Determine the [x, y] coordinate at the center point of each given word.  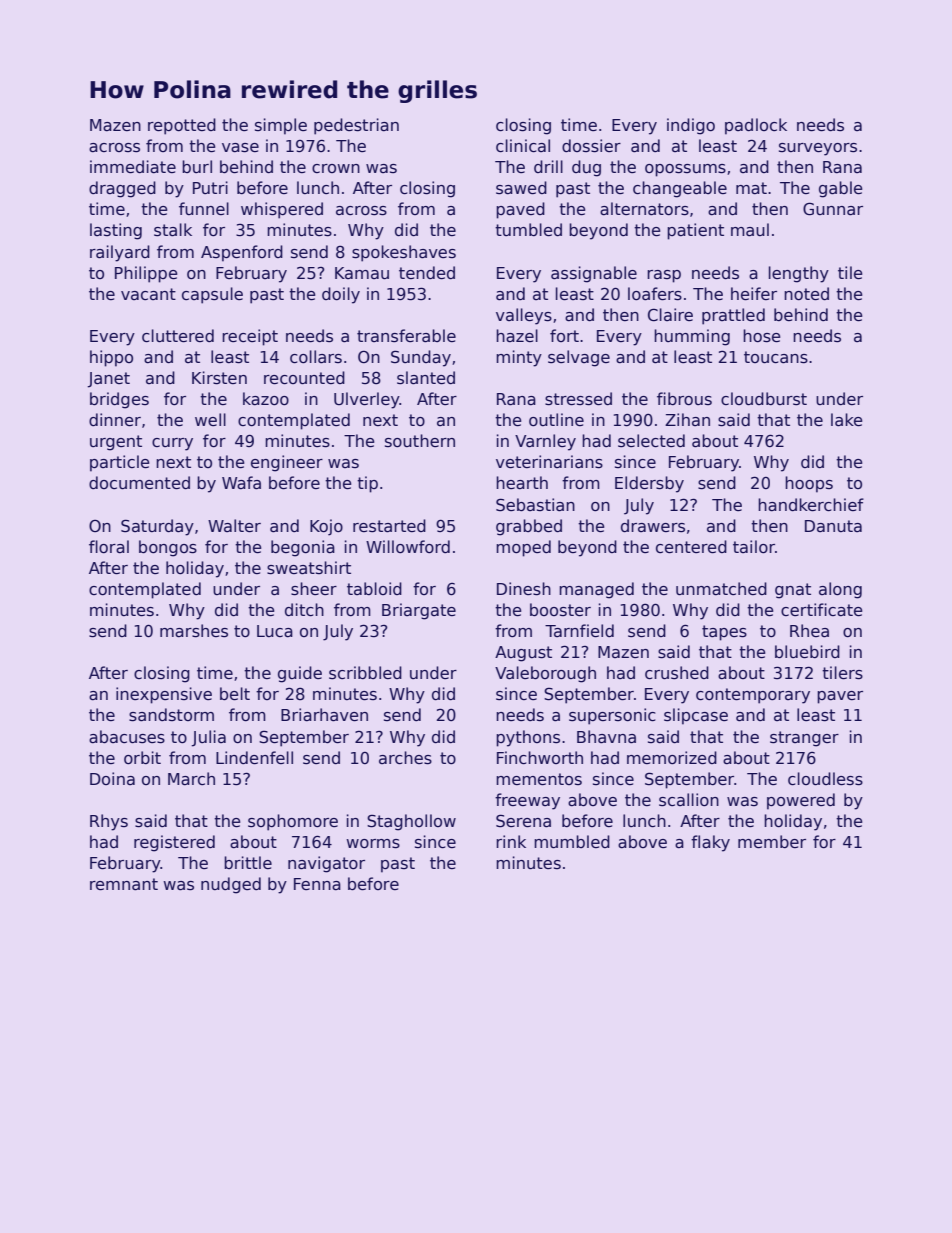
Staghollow [411, 822]
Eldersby [649, 484]
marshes [194, 631]
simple [281, 126]
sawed [521, 188]
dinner [115, 420]
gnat [793, 591]
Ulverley [367, 400]
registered [174, 843]
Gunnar [833, 209]
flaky [710, 843]
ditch [304, 609]
